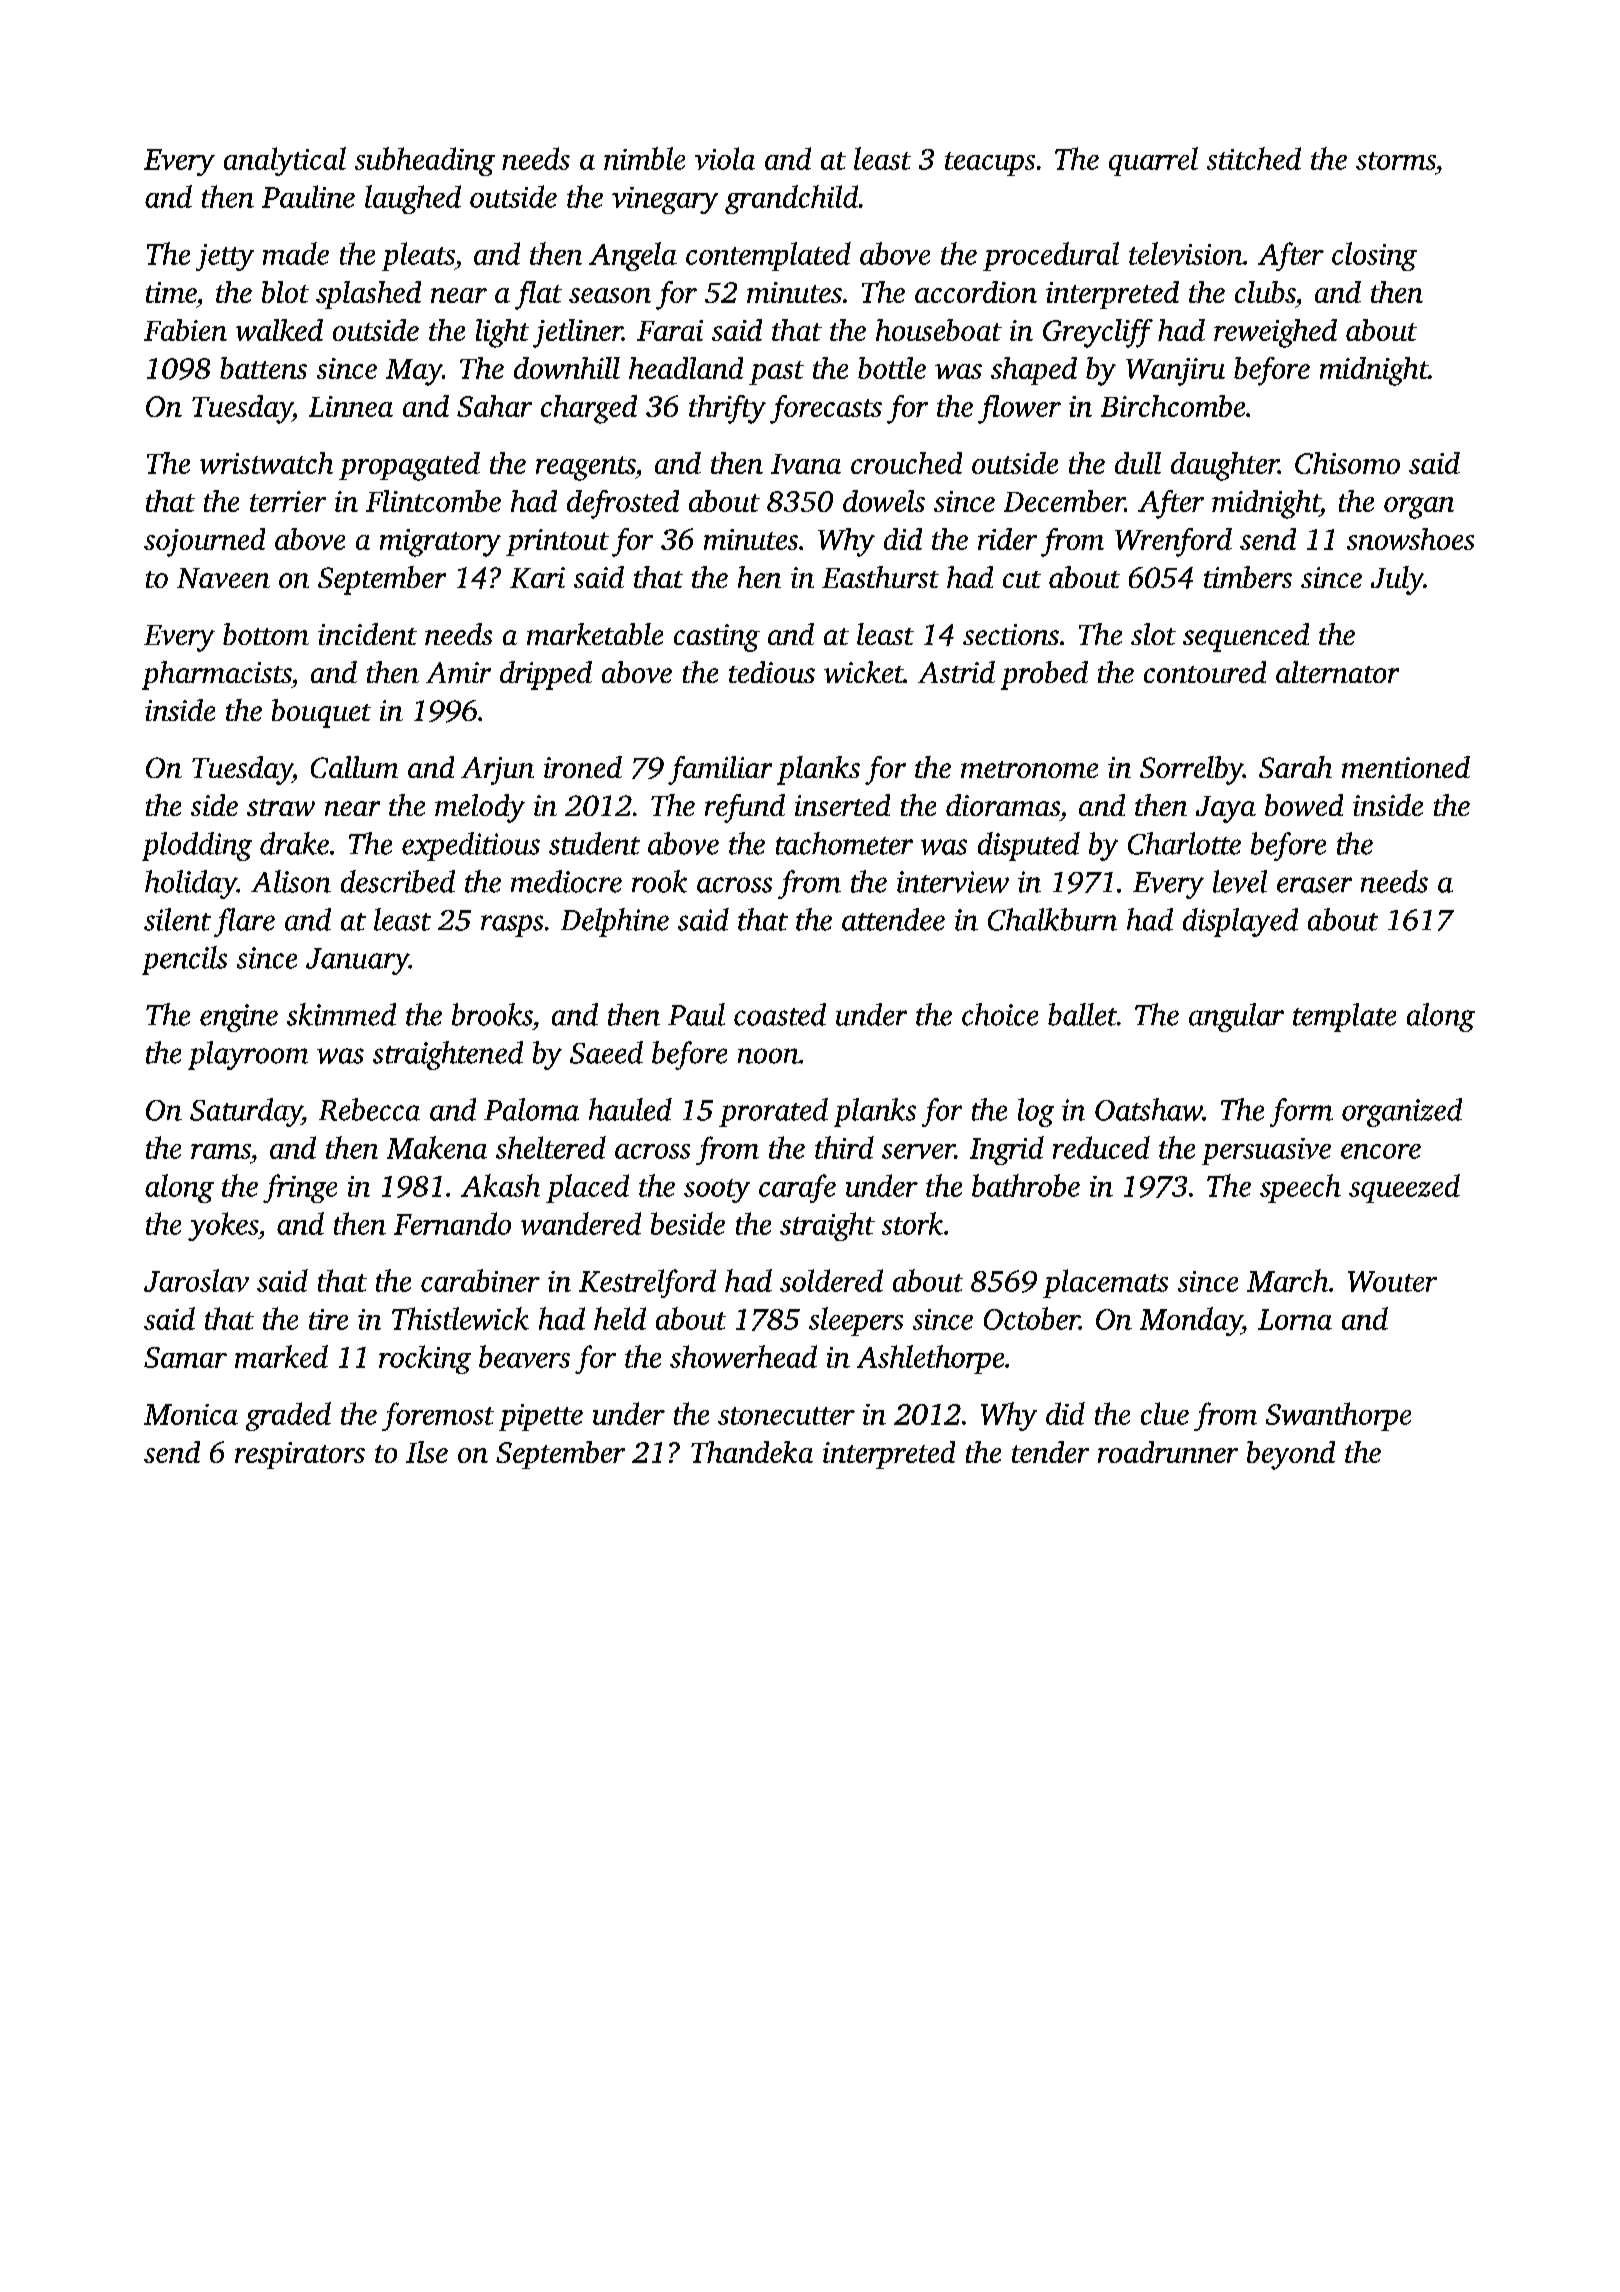 This screenshot has width=1620, height=2292. Describe the element at coordinates (1003, 805) in the screenshot. I see `dioramas` at that location.
